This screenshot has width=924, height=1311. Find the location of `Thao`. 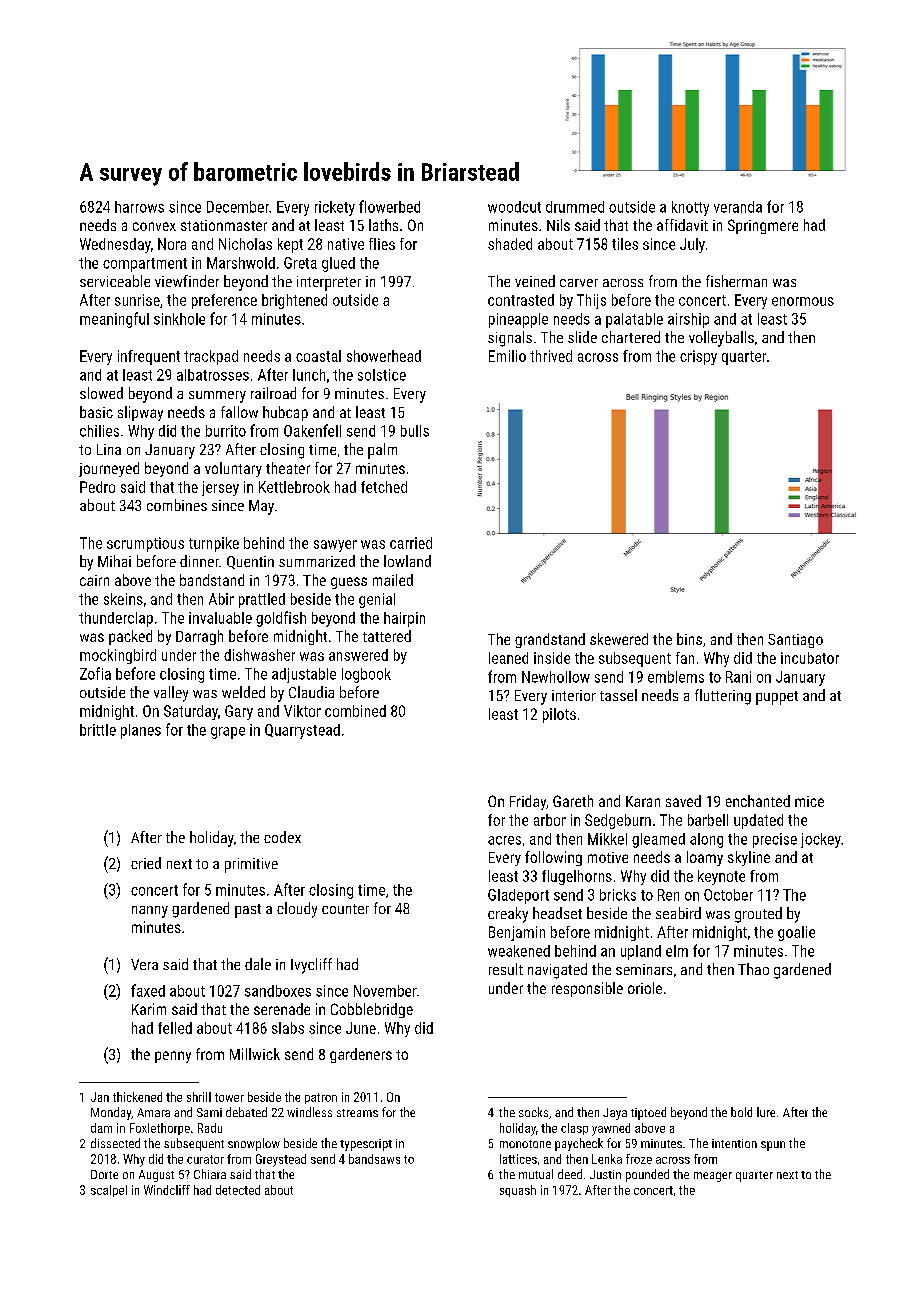

Thao is located at coordinates (753, 969).
